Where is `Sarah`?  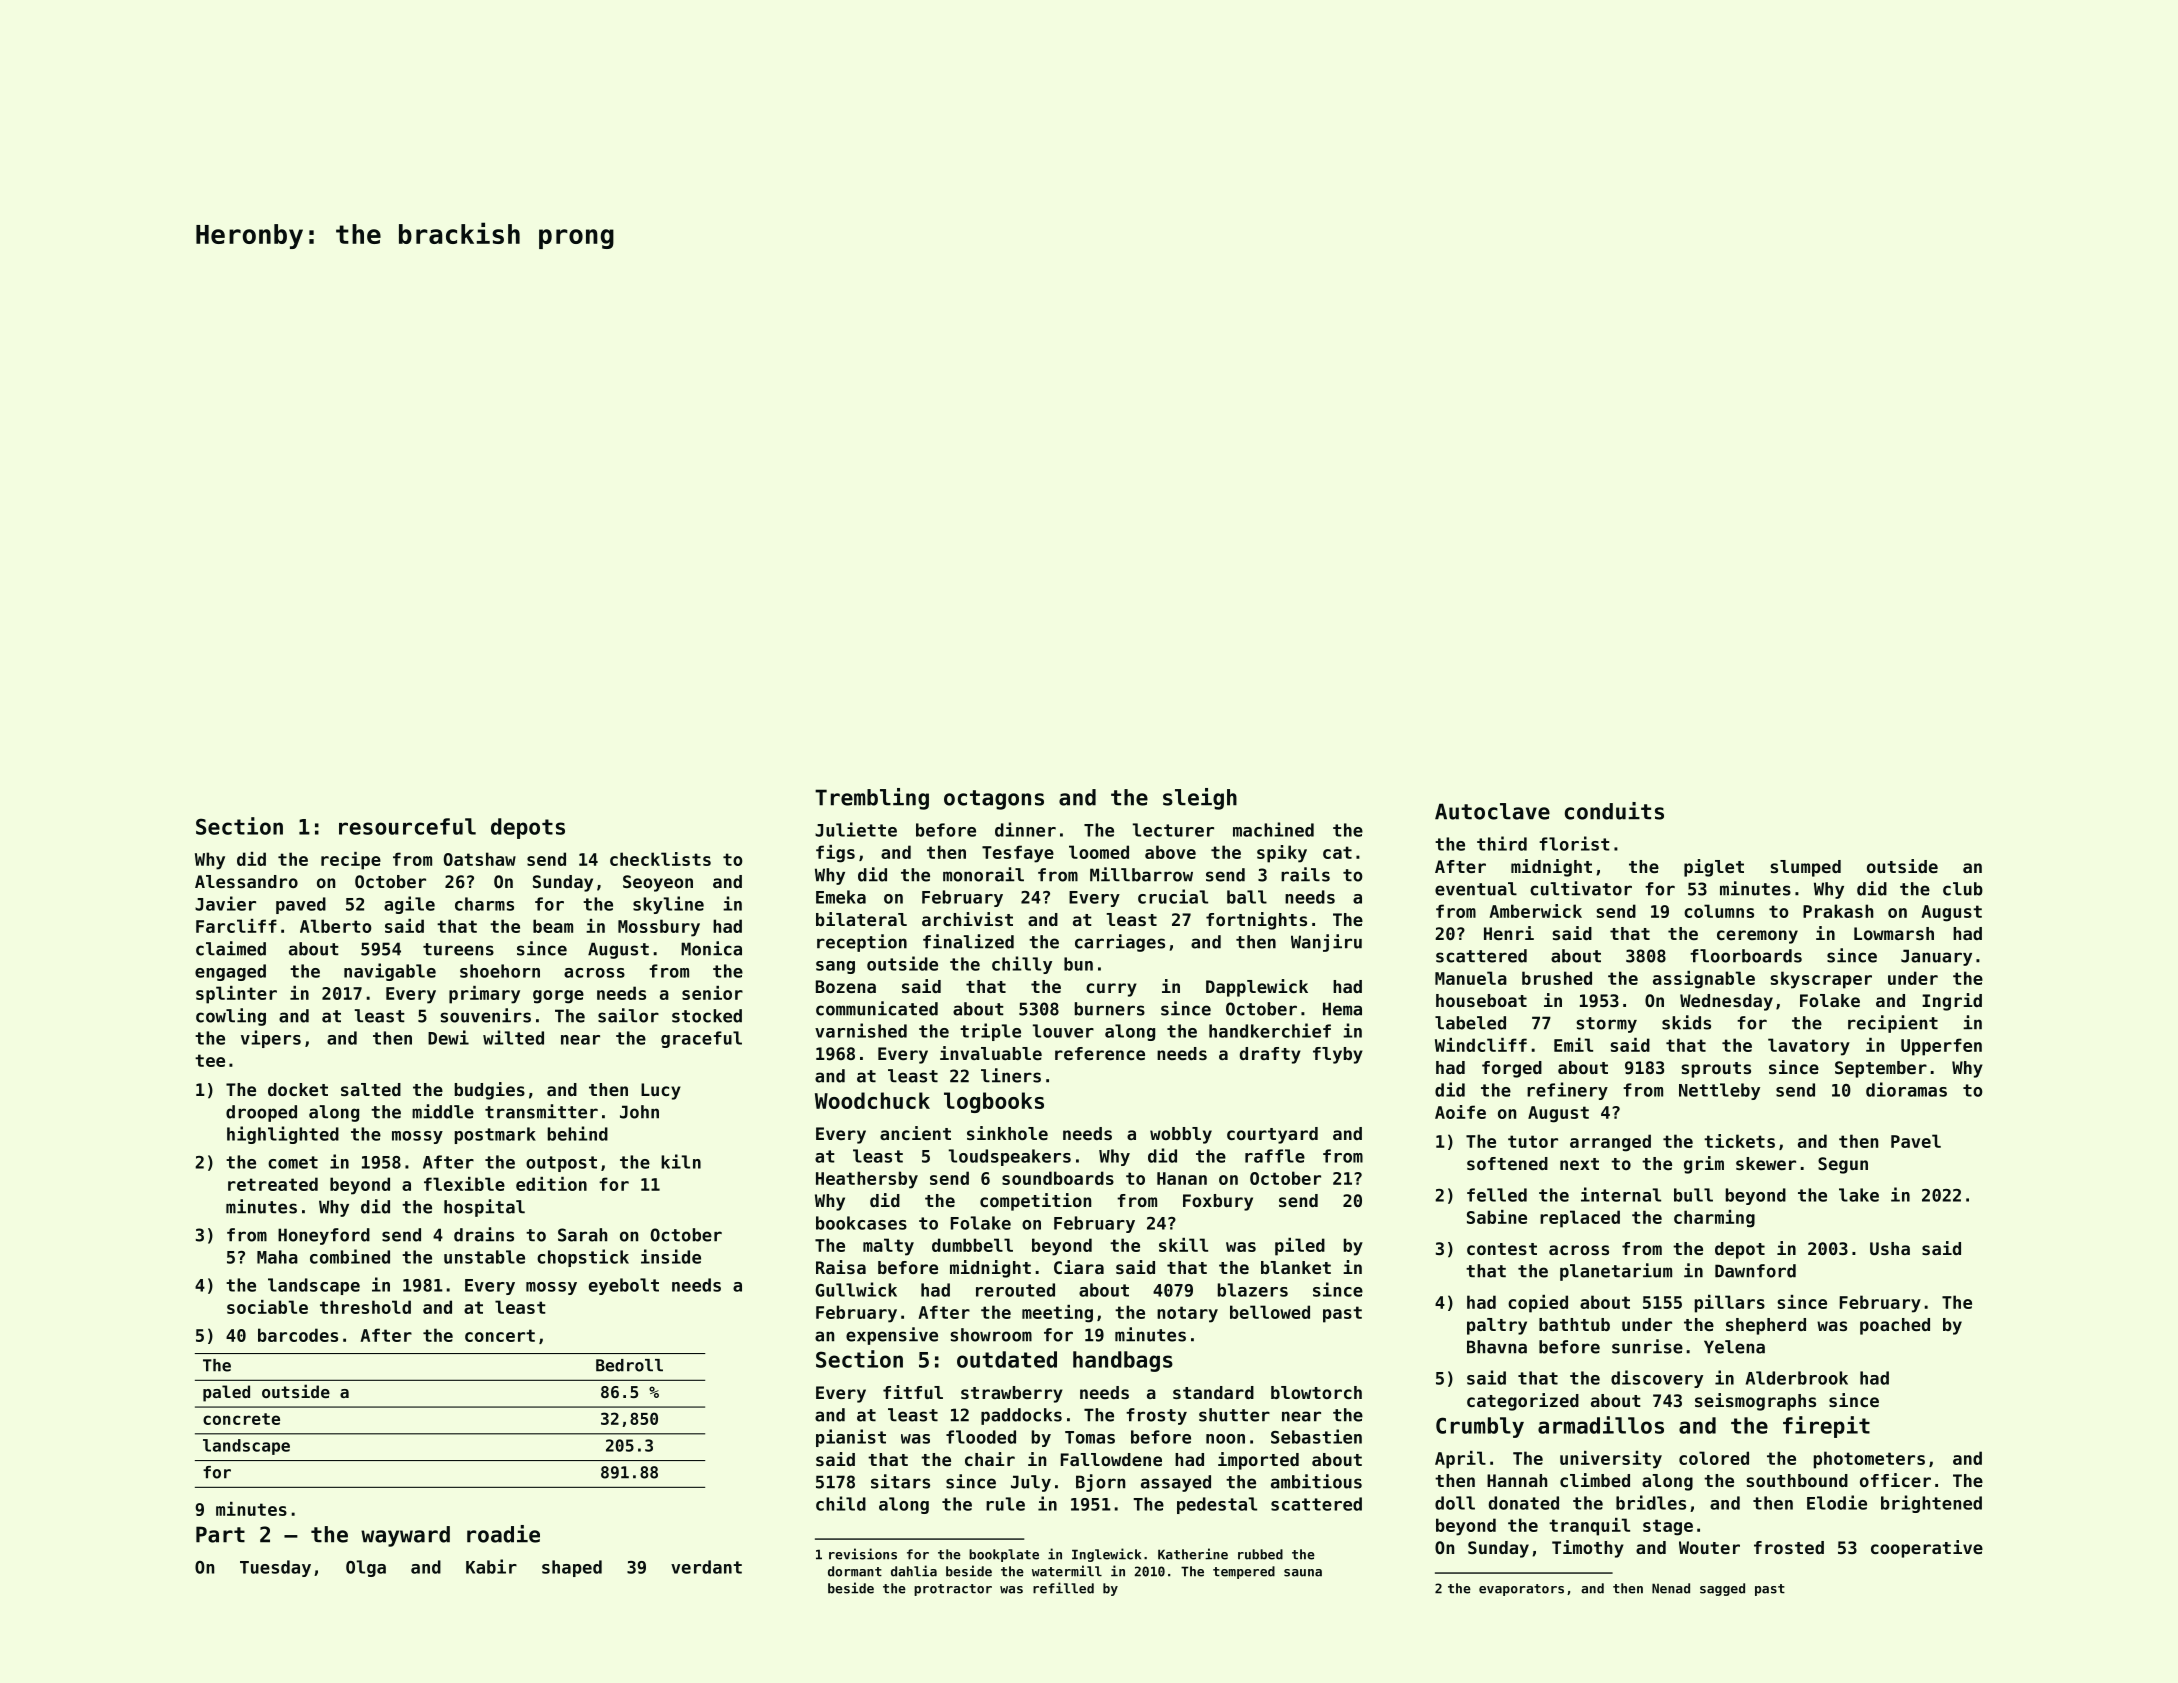
Sarah is located at coordinates (582, 1235).
